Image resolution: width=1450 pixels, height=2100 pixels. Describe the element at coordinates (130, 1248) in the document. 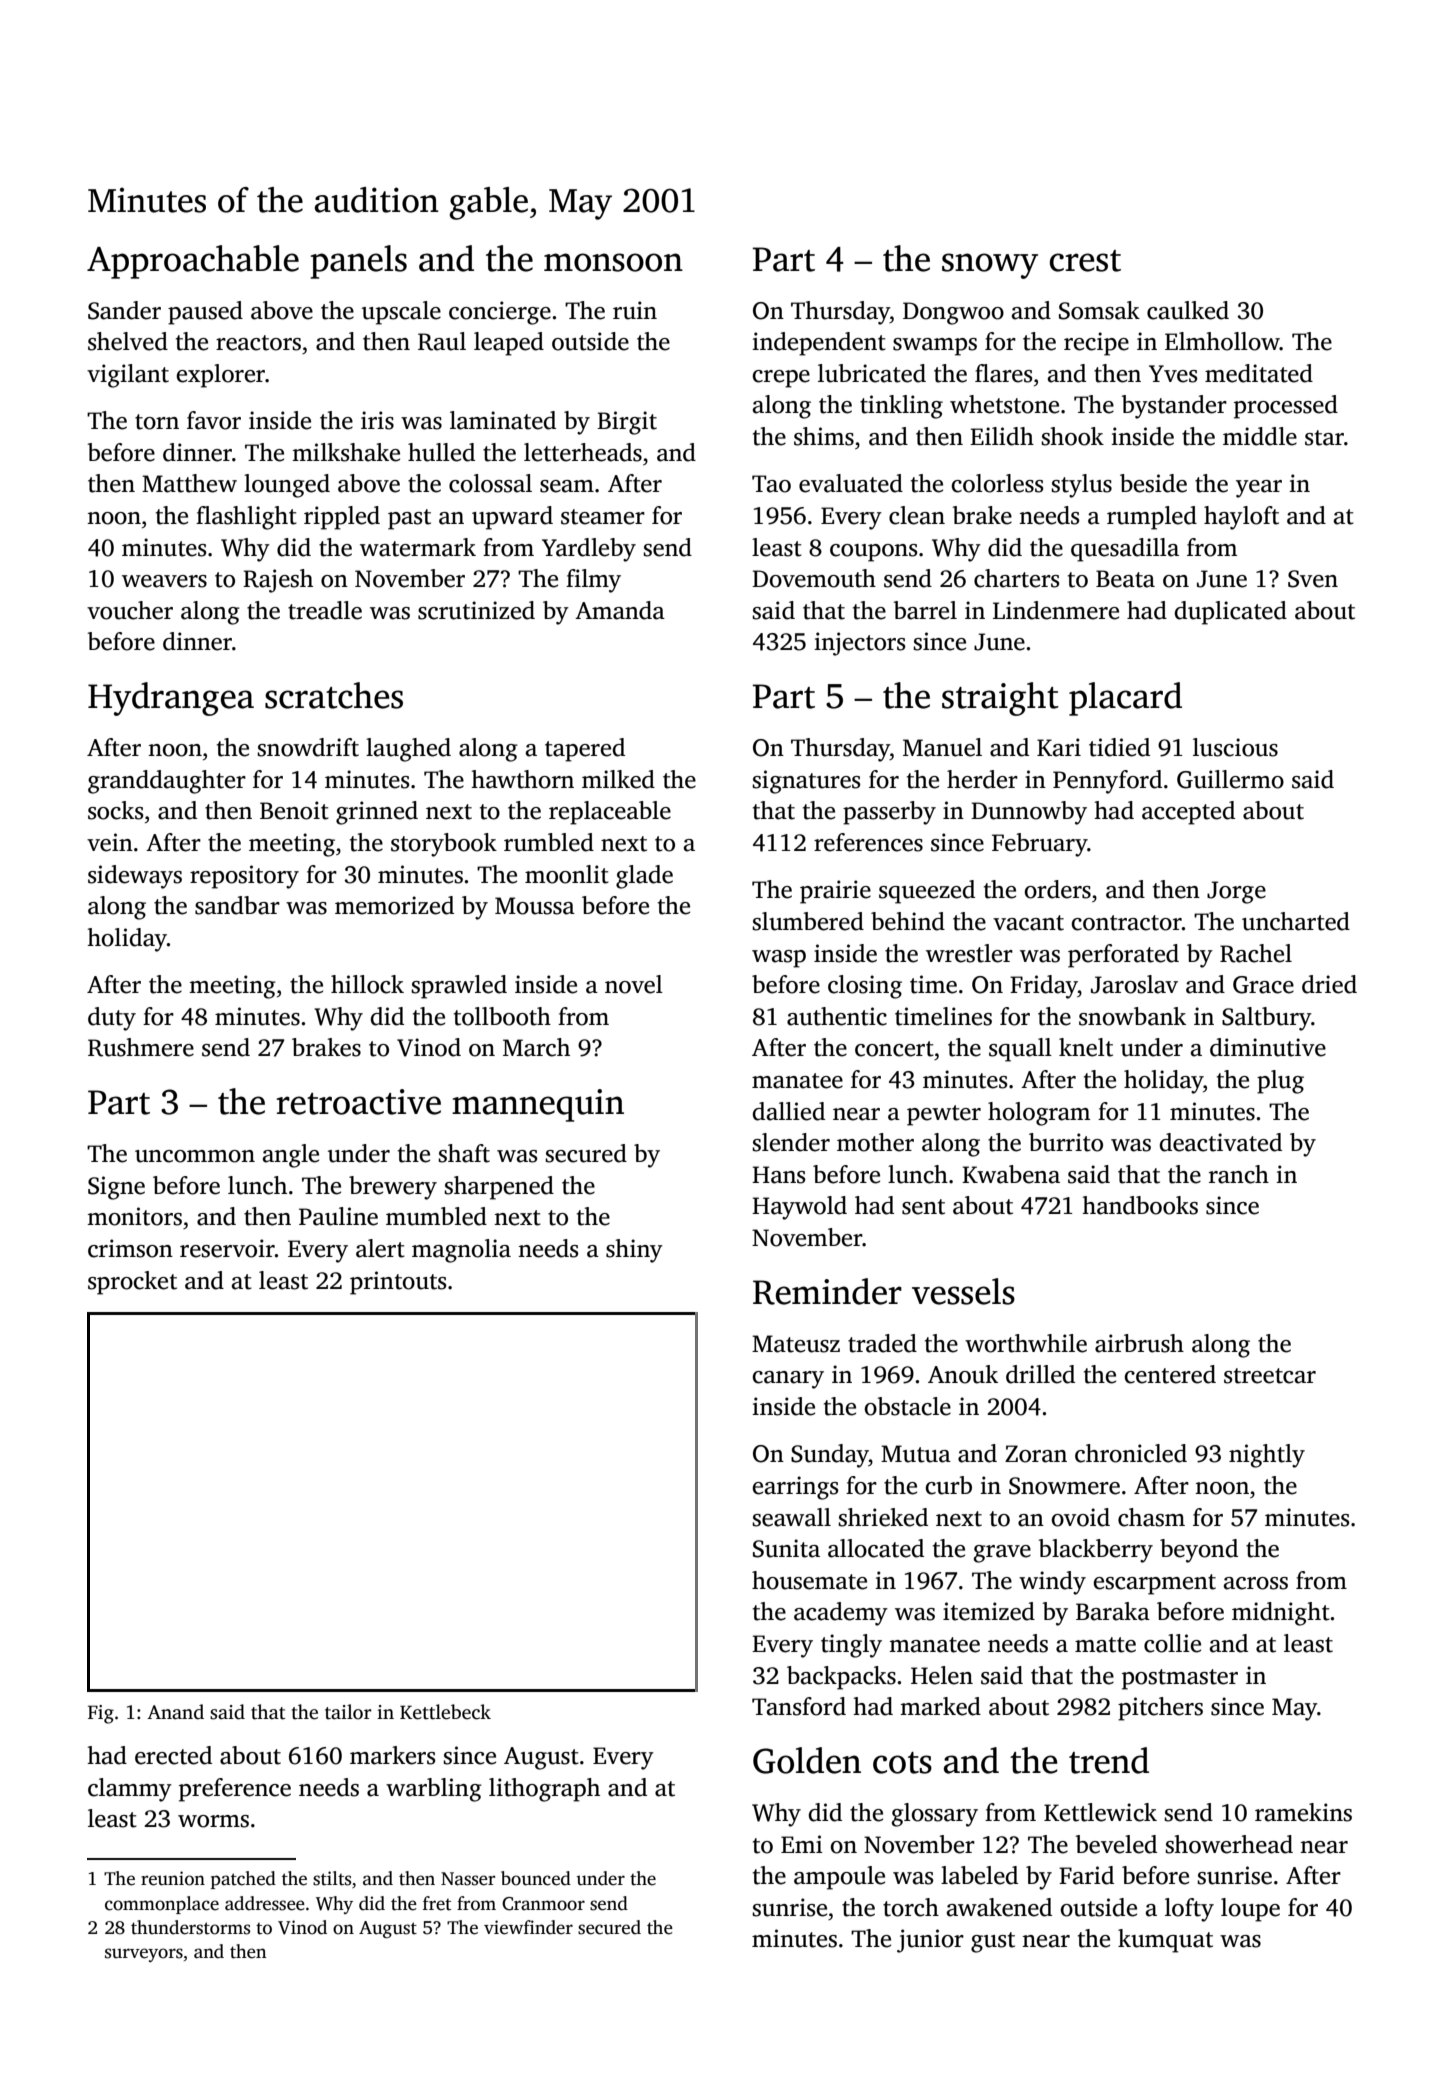

I see `crimson` at that location.
